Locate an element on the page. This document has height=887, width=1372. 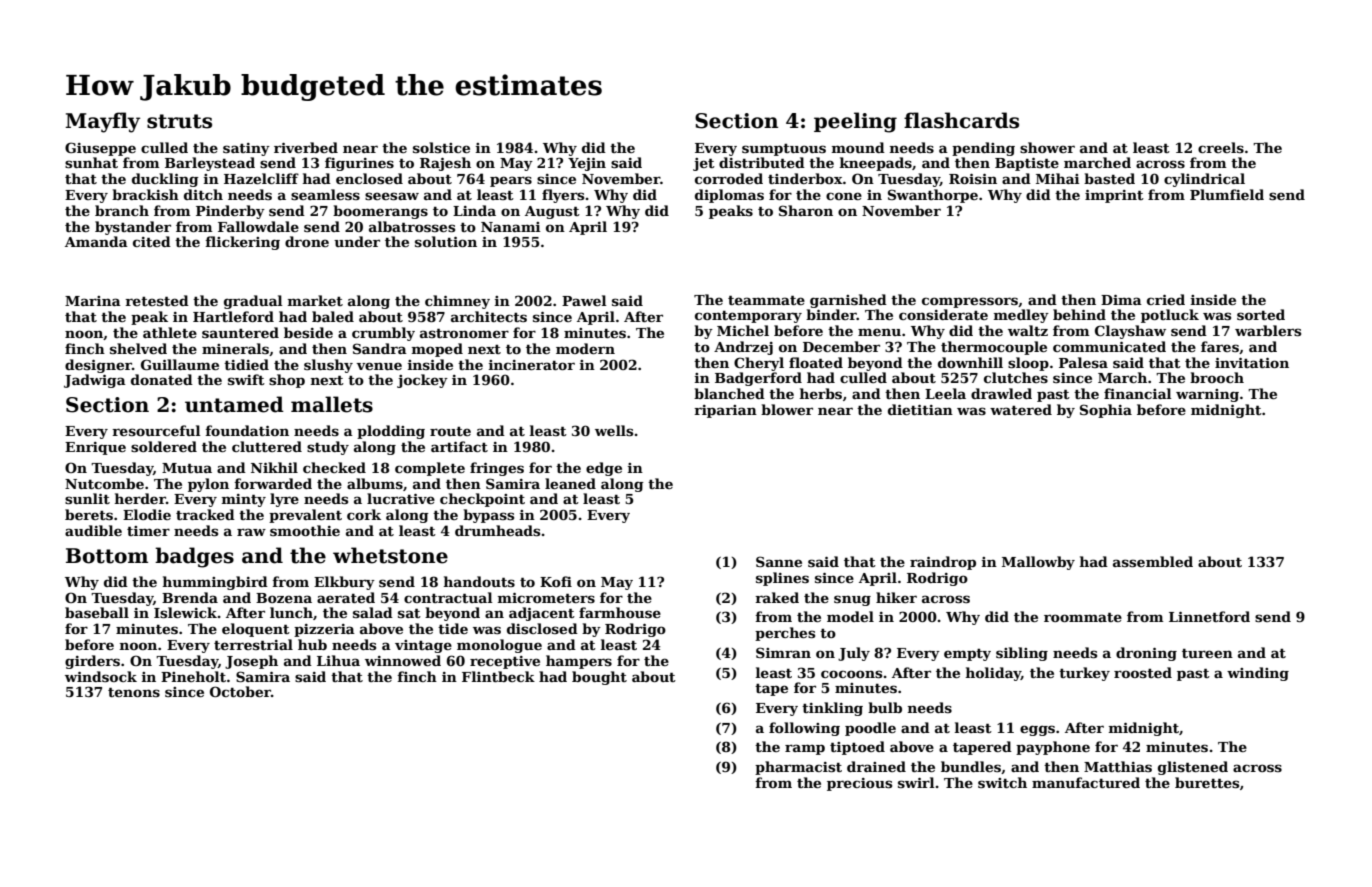
tenons is located at coordinates (134, 692).
